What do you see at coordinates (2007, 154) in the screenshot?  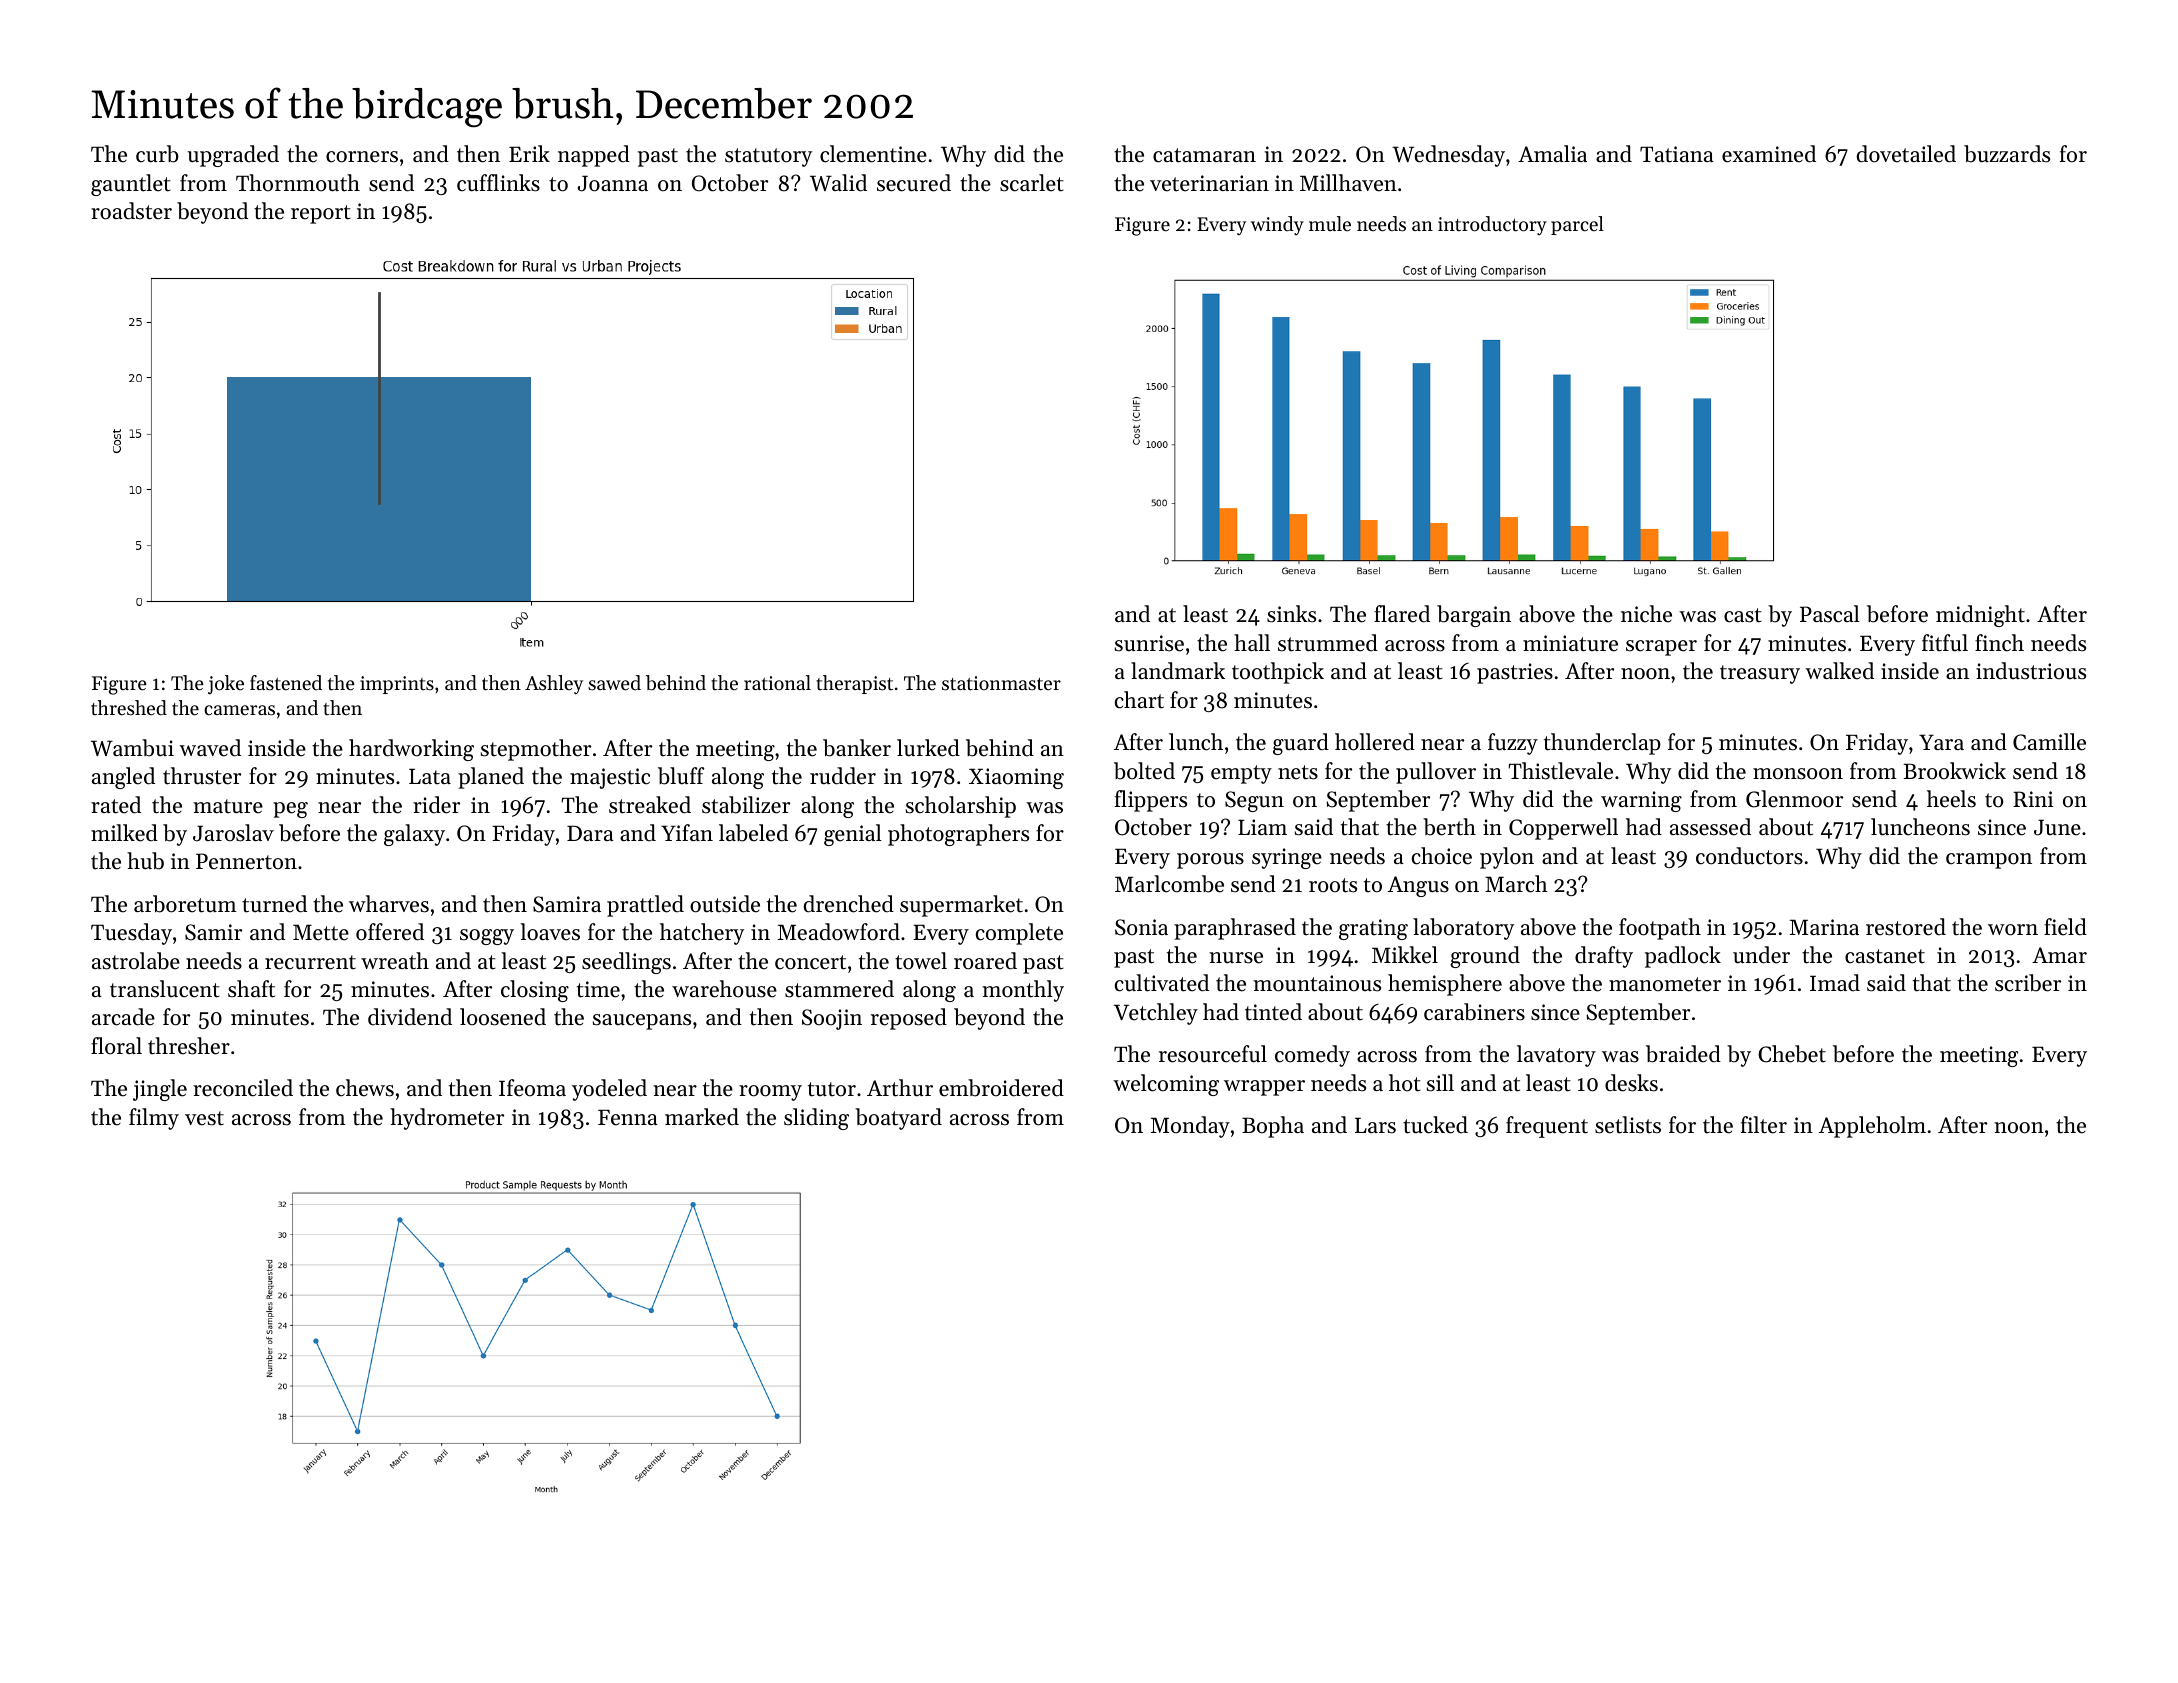 I see `buzzards` at bounding box center [2007, 154].
